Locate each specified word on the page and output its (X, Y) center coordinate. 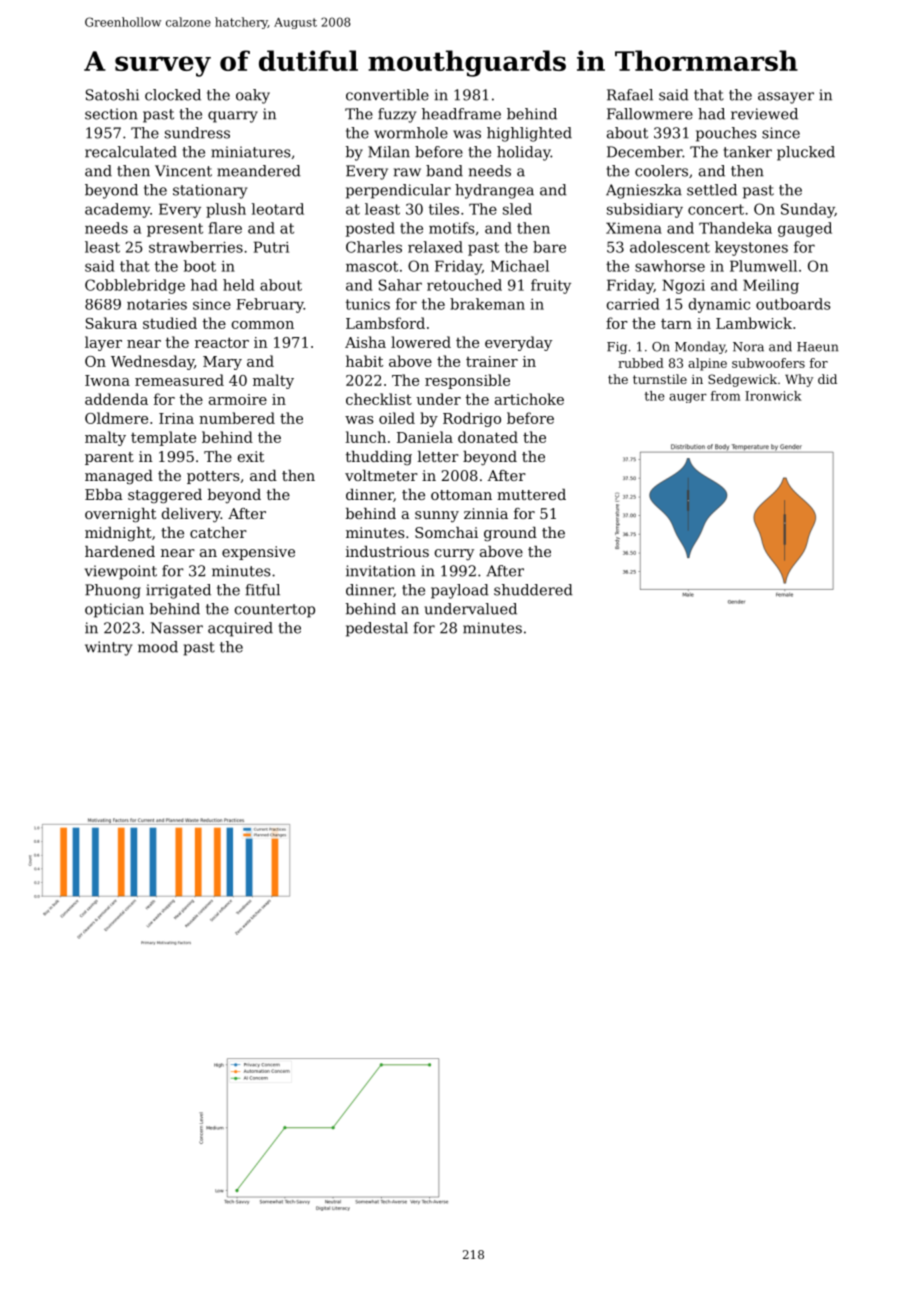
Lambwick (754, 323)
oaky (253, 96)
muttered (531, 494)
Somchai (446, 532)
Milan (389, 152)
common (263, 325)
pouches (726, 134)
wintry (108, 648)
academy (117, 210)
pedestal (377, 629)
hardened (120, 551)
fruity (551, 286)
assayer (786, 98)
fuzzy (397, 115)
